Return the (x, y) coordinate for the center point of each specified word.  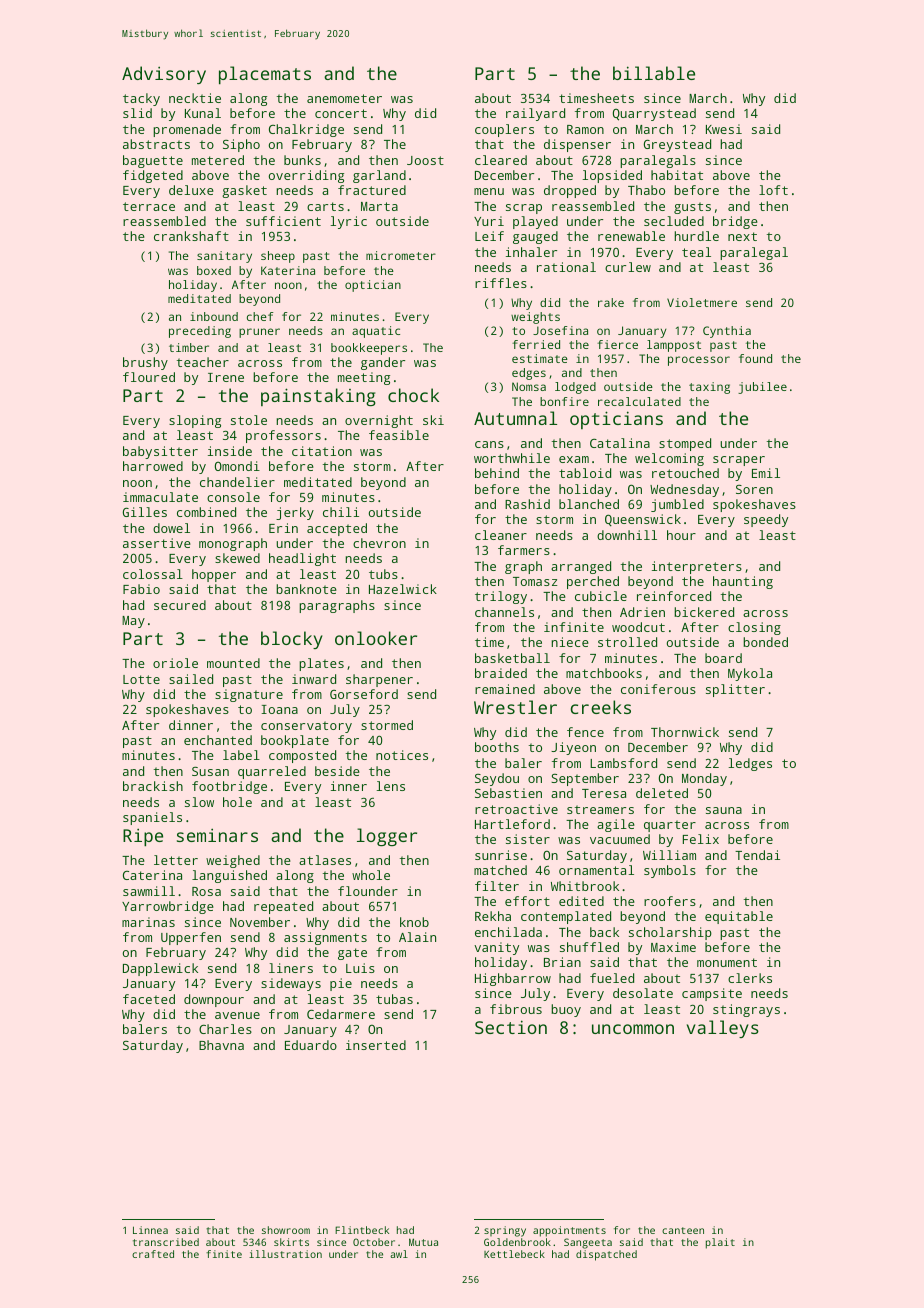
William (669, 855)
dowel (171, 528)
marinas (148, 922)
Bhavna (221, 1045)
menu (489, 191)
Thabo (646, 190)
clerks (750, 978)
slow (199, 802)
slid (137, 113)
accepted (337, 529)
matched (500, 870)
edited (581, 901)
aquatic (376, 332)
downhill (627, 535)
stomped (685, 444)
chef (260, 316)
